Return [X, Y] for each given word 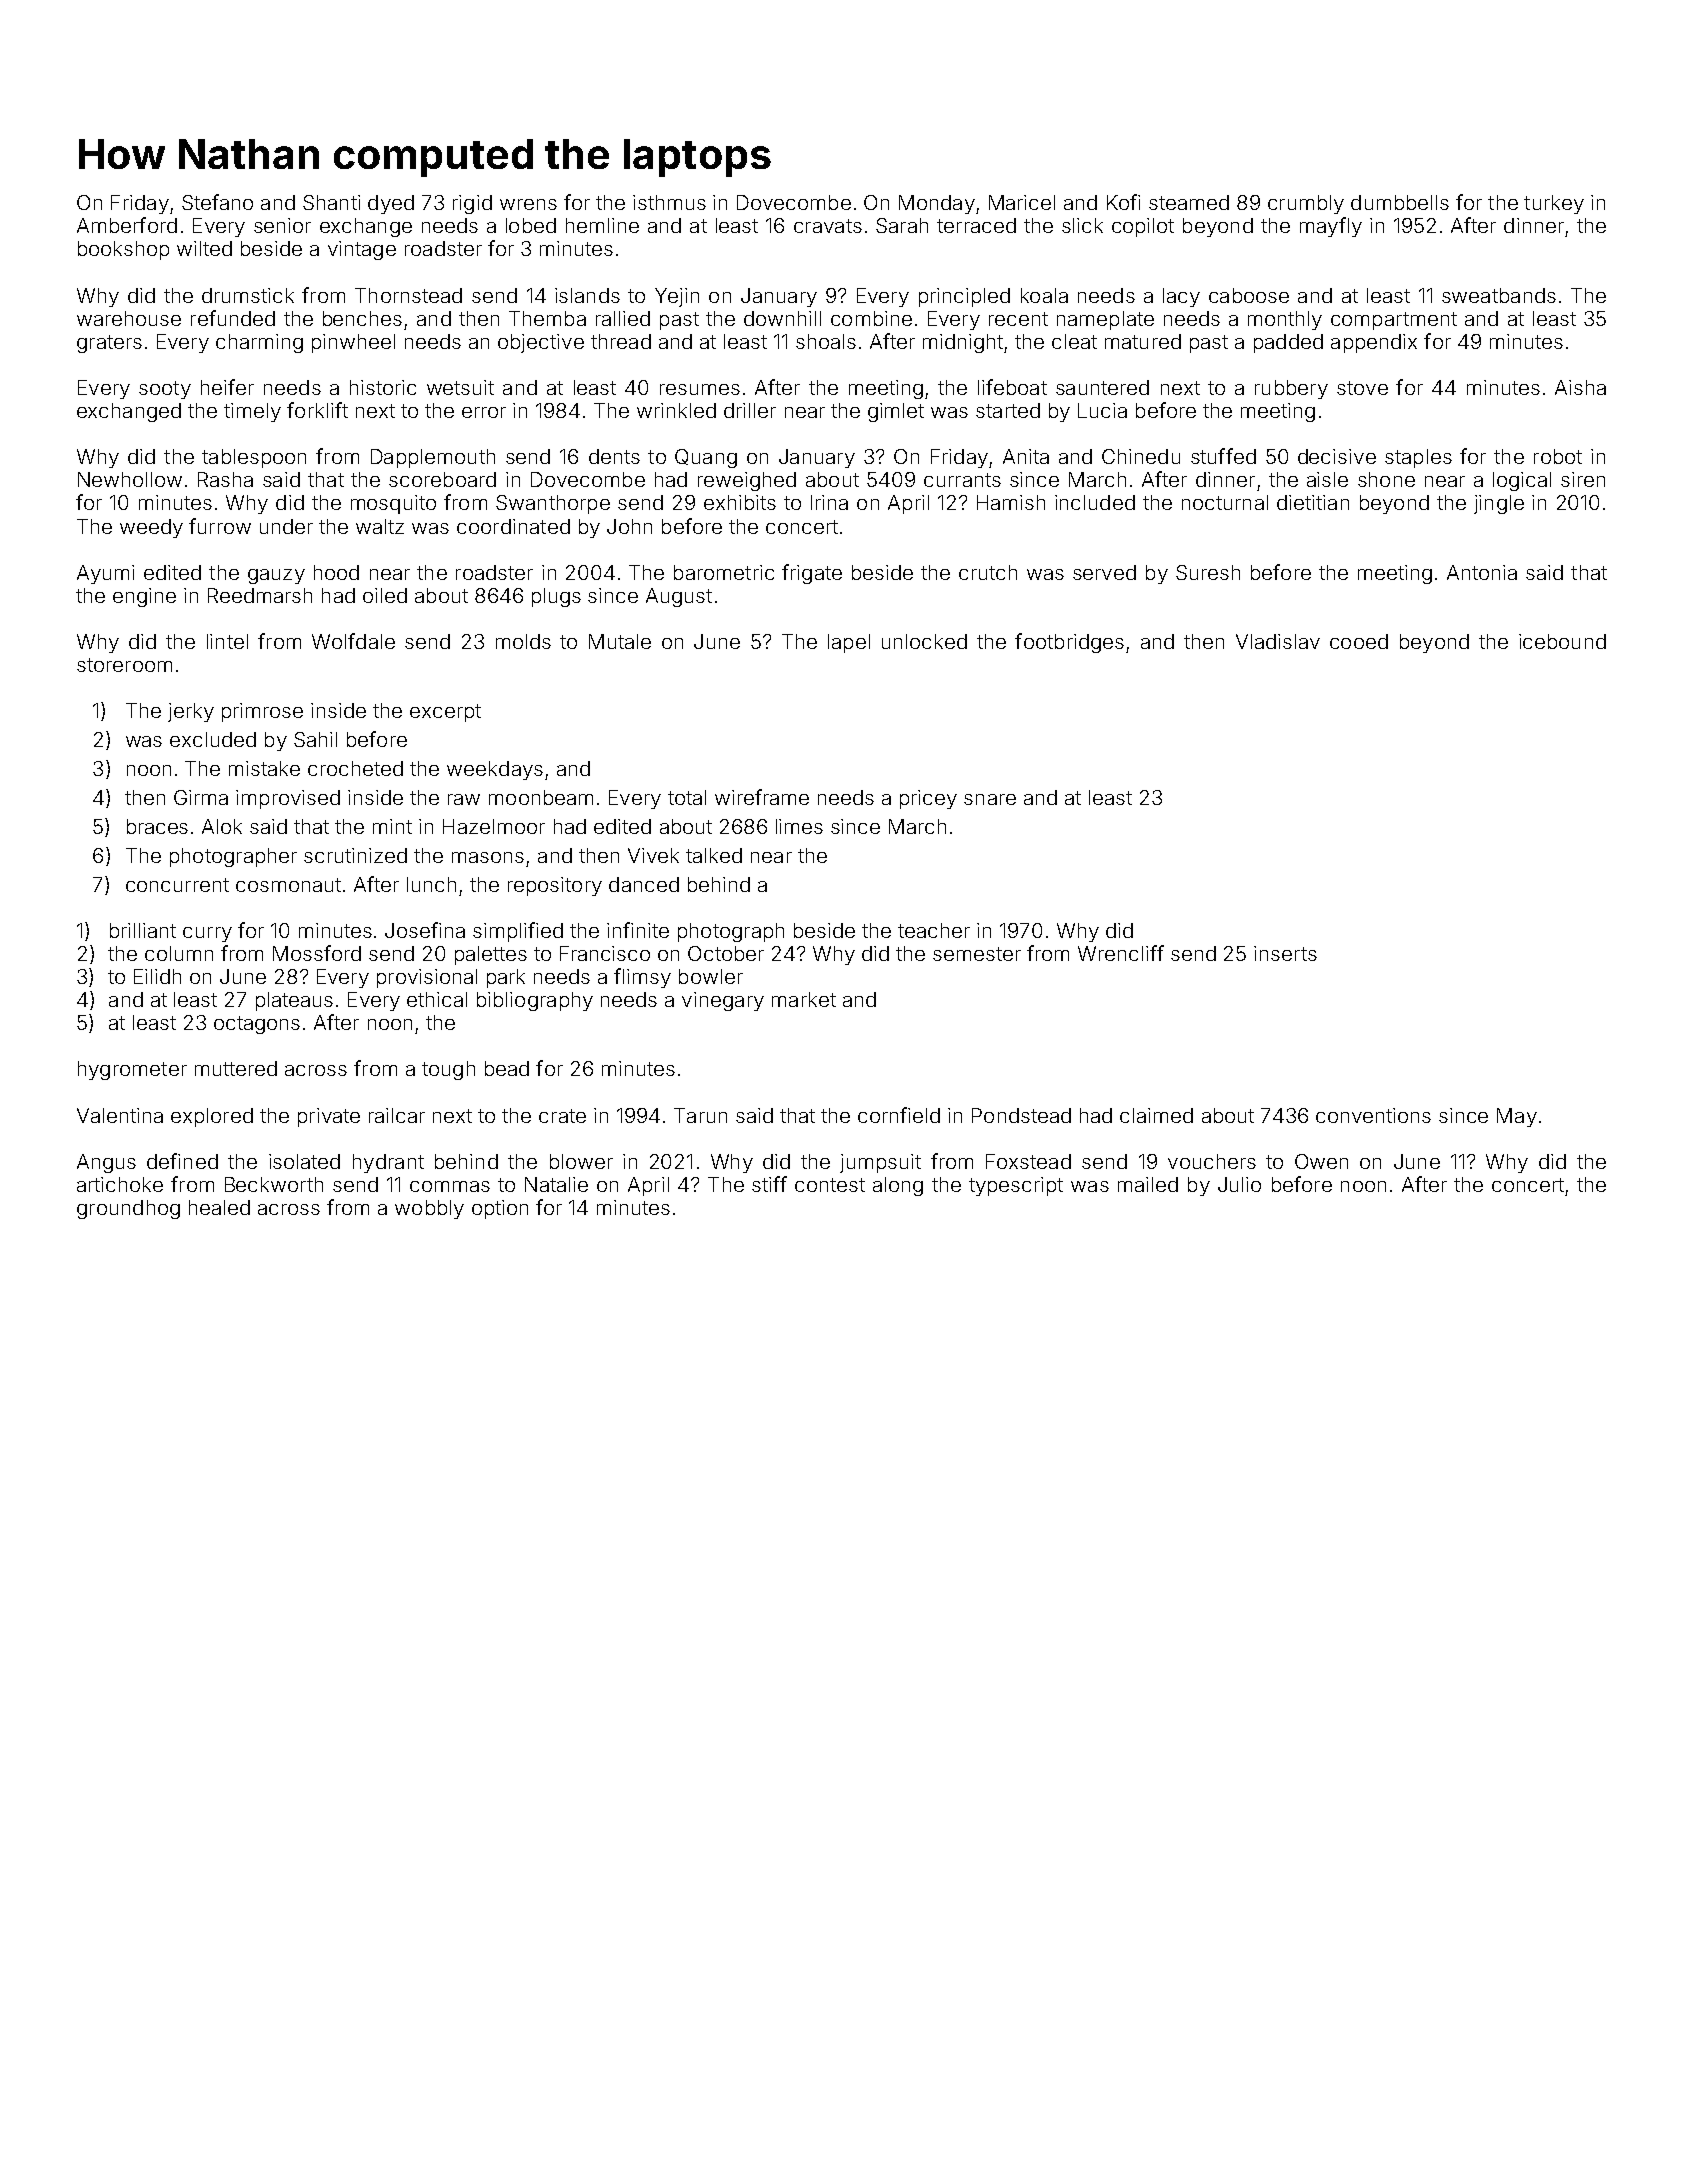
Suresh [1208, 572]
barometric [724, 572]
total [687, 797]
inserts [1285, 953]
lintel [227, 641]
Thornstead [408, 295]
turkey [1554, 204]
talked [714, 855]
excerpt [445, 713]
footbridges [1069, 643]
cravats [828, 226]
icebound [1562, 641]
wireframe [762, 797]
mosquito [393, 504]
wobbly [429, 1209]
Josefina [425, 930]
